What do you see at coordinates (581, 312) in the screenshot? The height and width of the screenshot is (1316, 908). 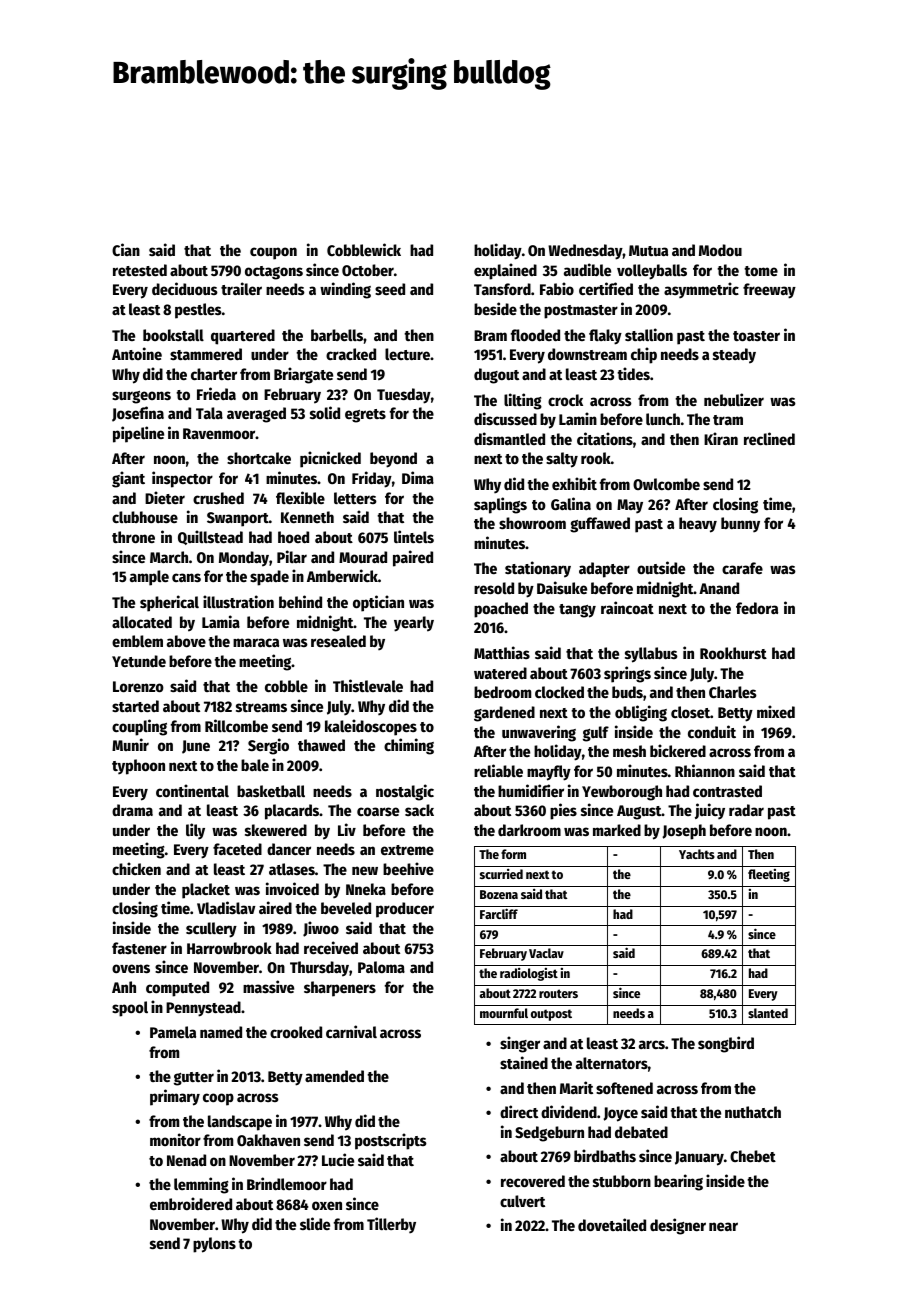 I see `postmaster` at bounding box center [581, 312].
